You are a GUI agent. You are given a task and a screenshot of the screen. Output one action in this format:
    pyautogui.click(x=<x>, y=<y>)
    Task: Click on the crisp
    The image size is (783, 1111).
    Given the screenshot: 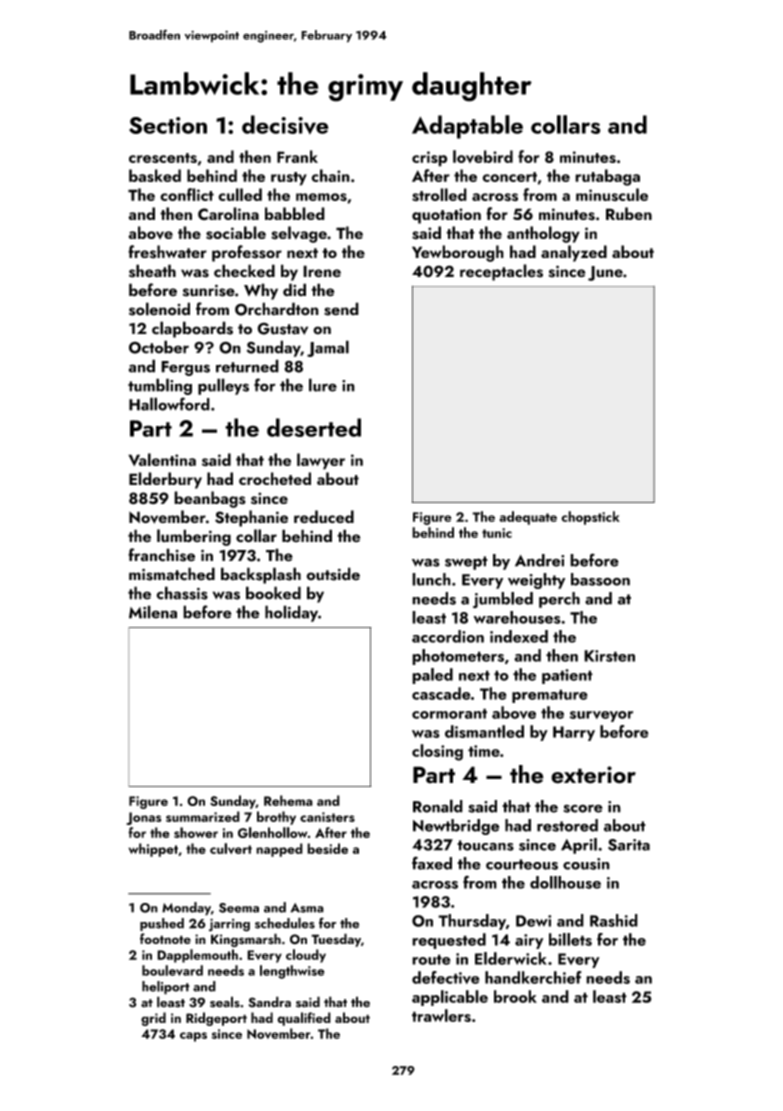 What is the action you would take?
    pyautogui.click(x=429, y=159)
